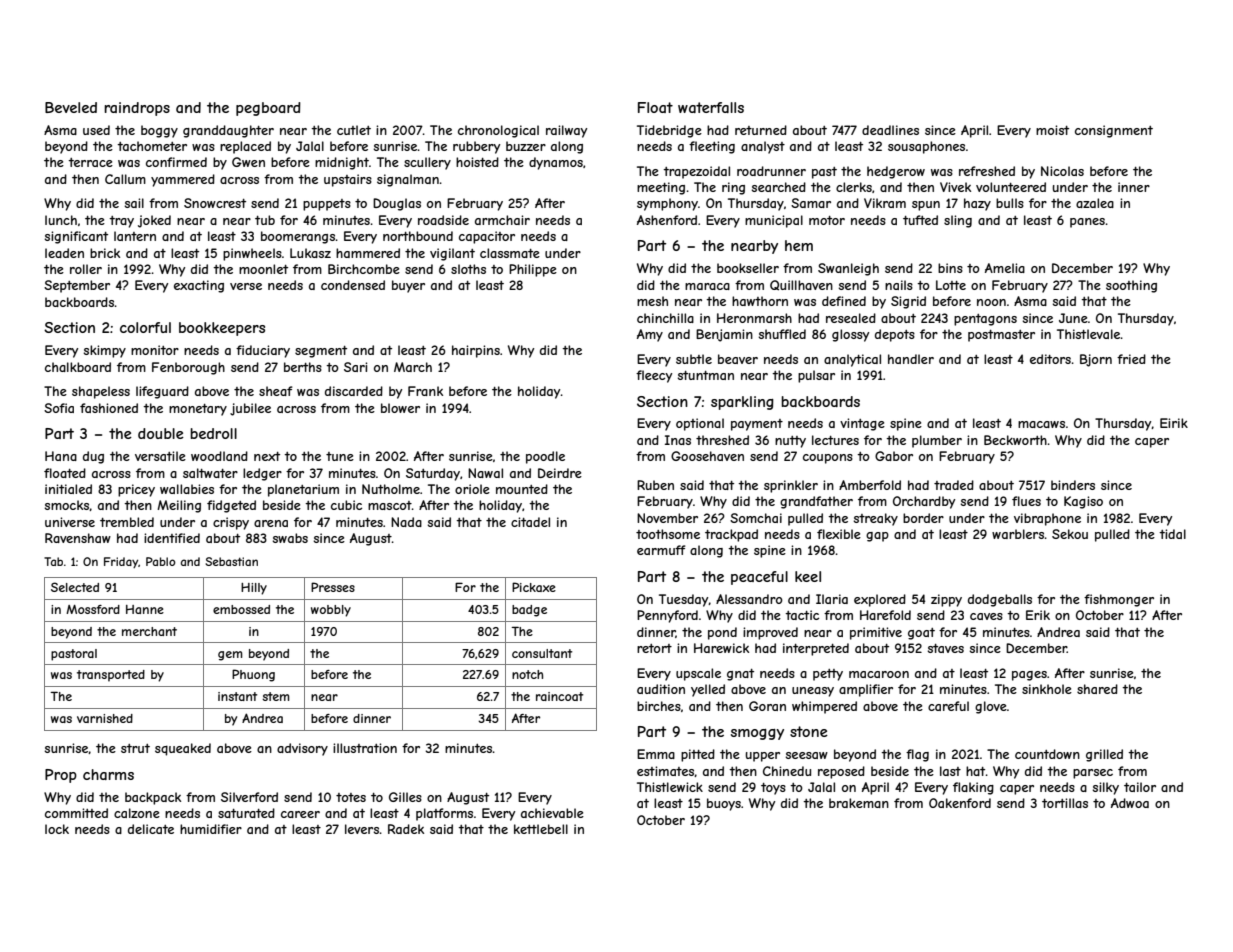  Describe the element at coordinates (57, 829) in the screenshot. I see `lock` at that location.
